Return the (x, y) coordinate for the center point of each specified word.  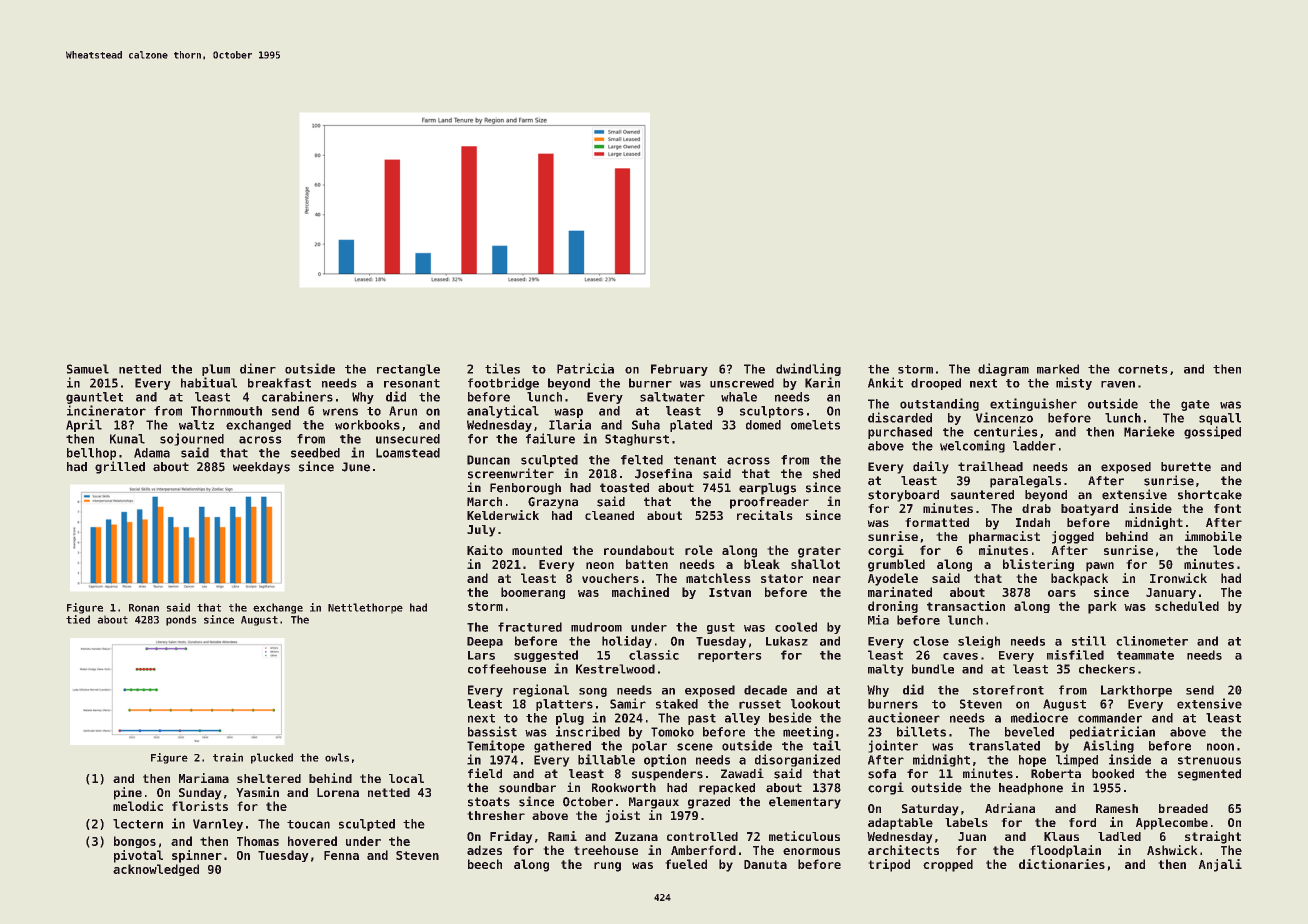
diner (258, 368)
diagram (1003, 369)
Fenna (341, 855)
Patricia (585, 368)
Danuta (765, 864)
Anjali (1220, 865)
